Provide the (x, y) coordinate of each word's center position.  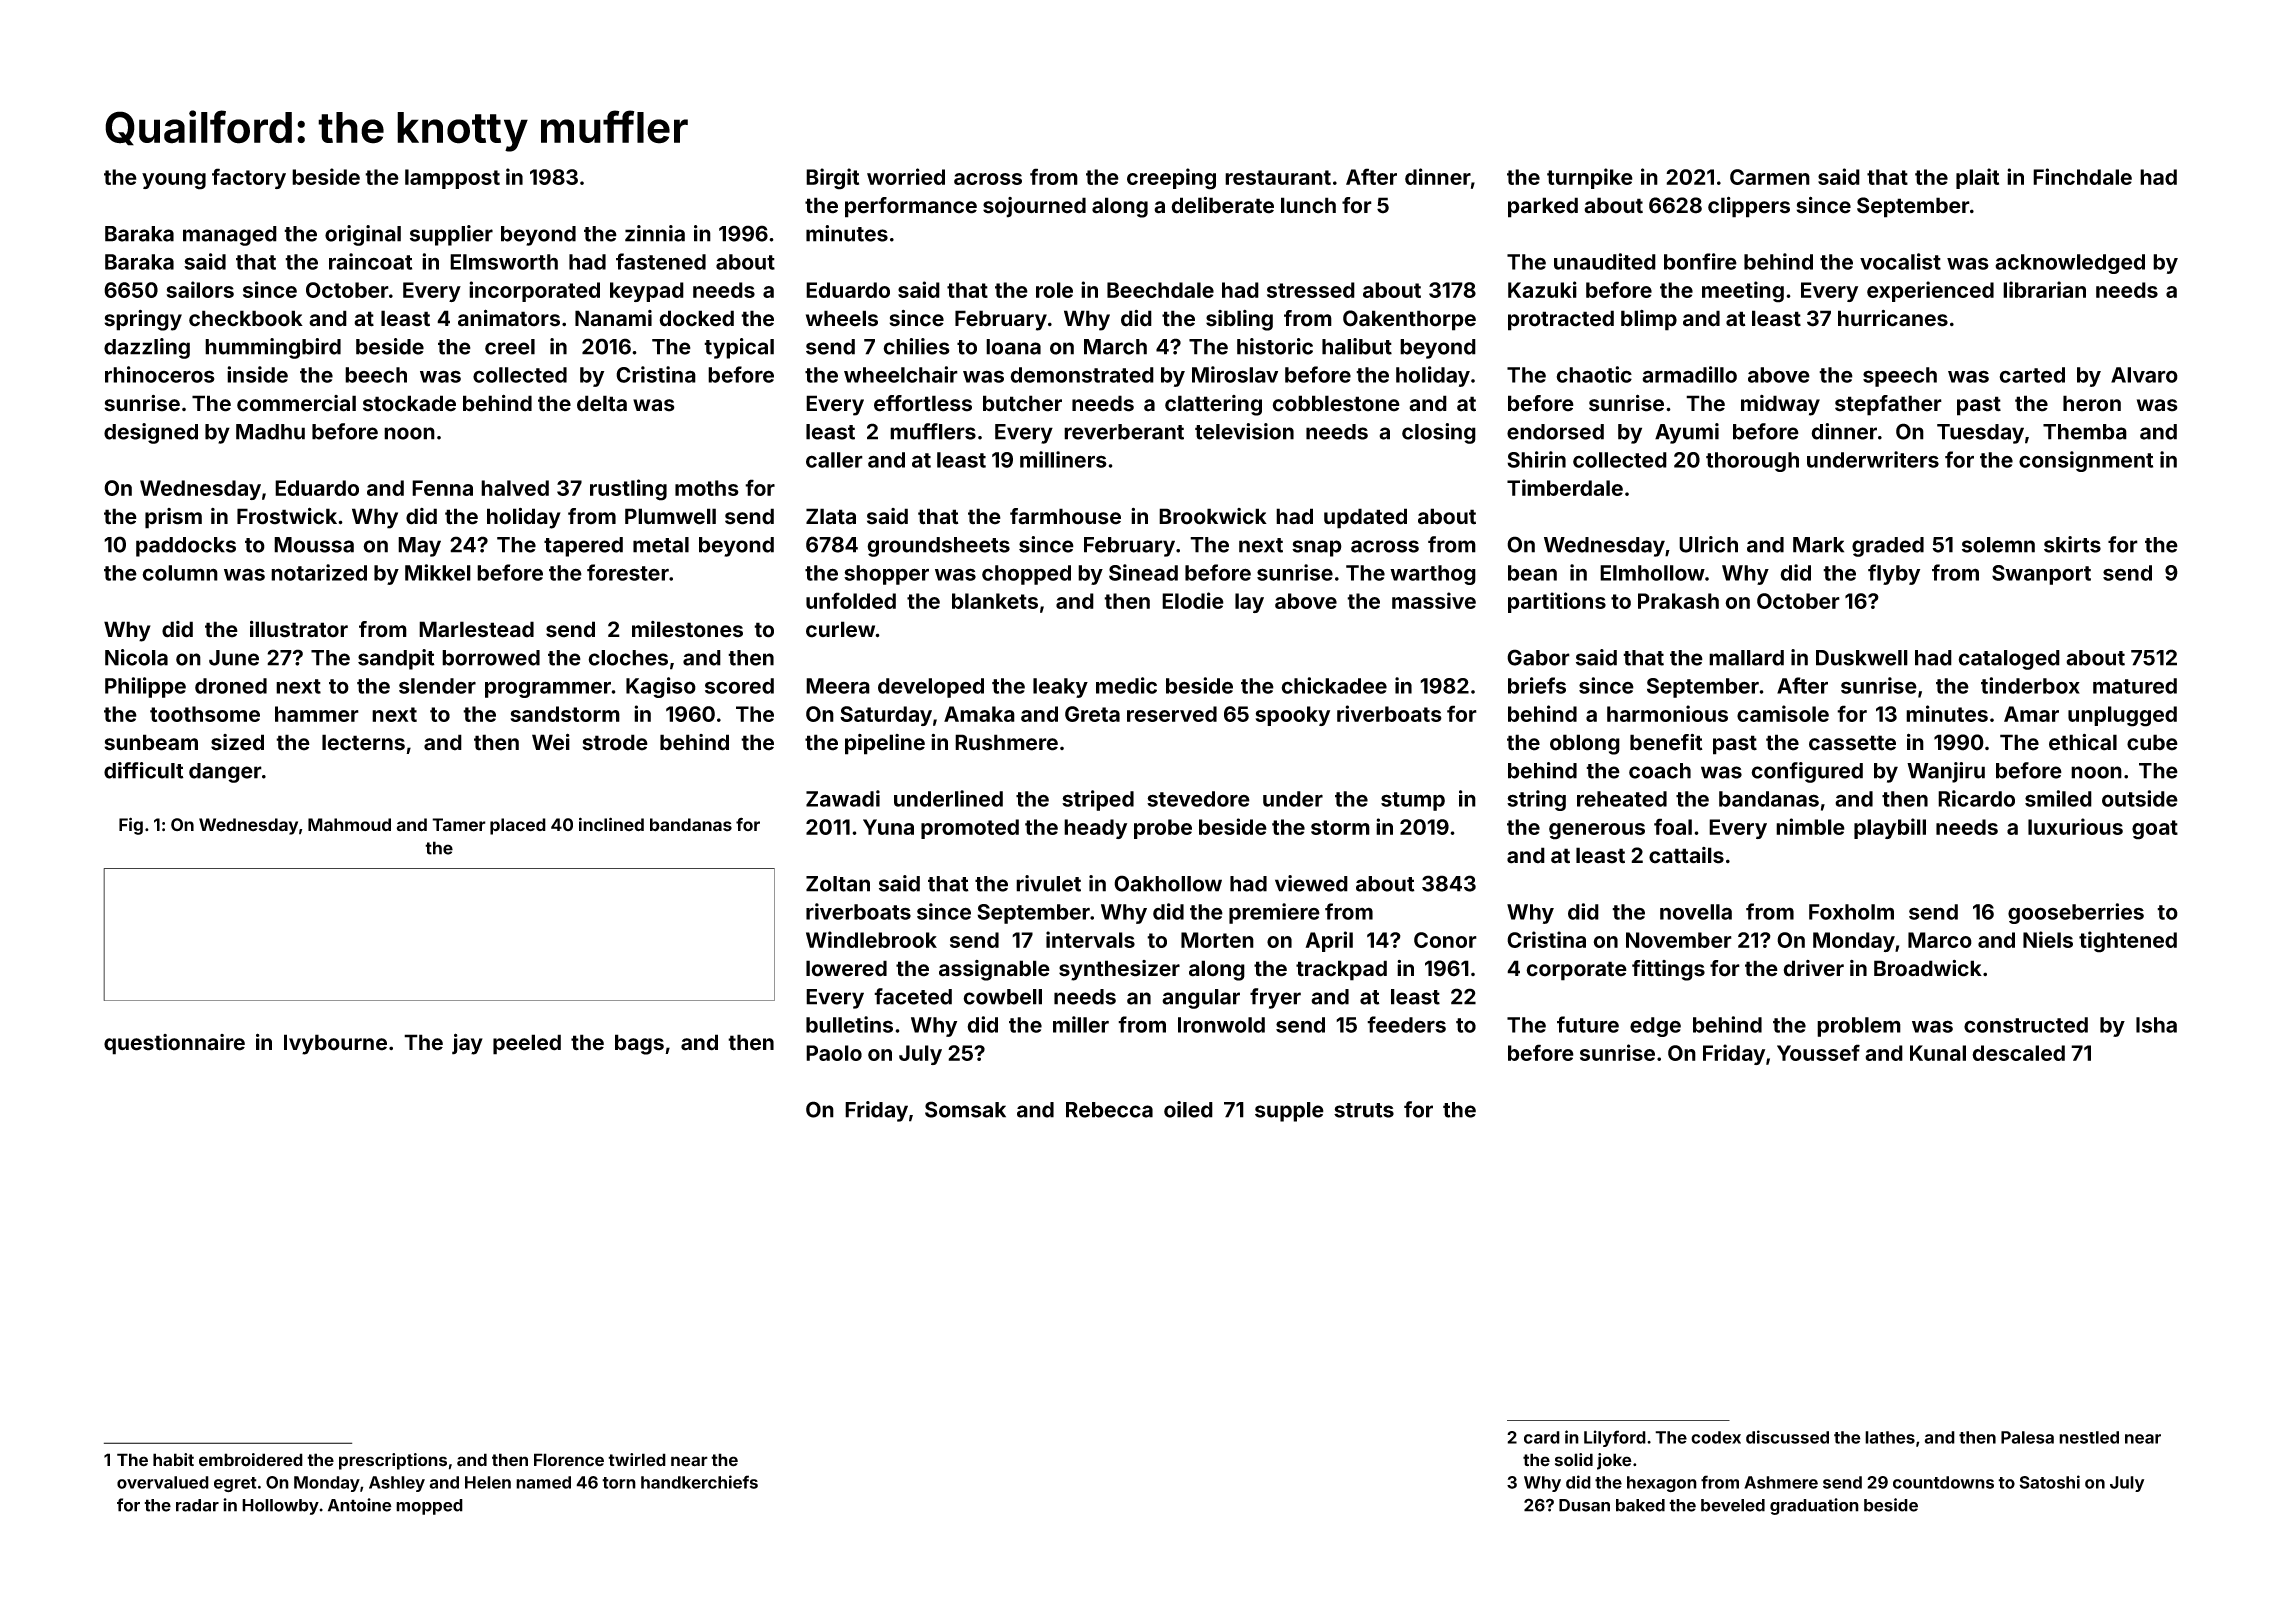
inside (257, 374)
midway (1780, 405)
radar (197, 1505)
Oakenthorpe (1409, 320)
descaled (2018, 1053)
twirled (637, 1460)
